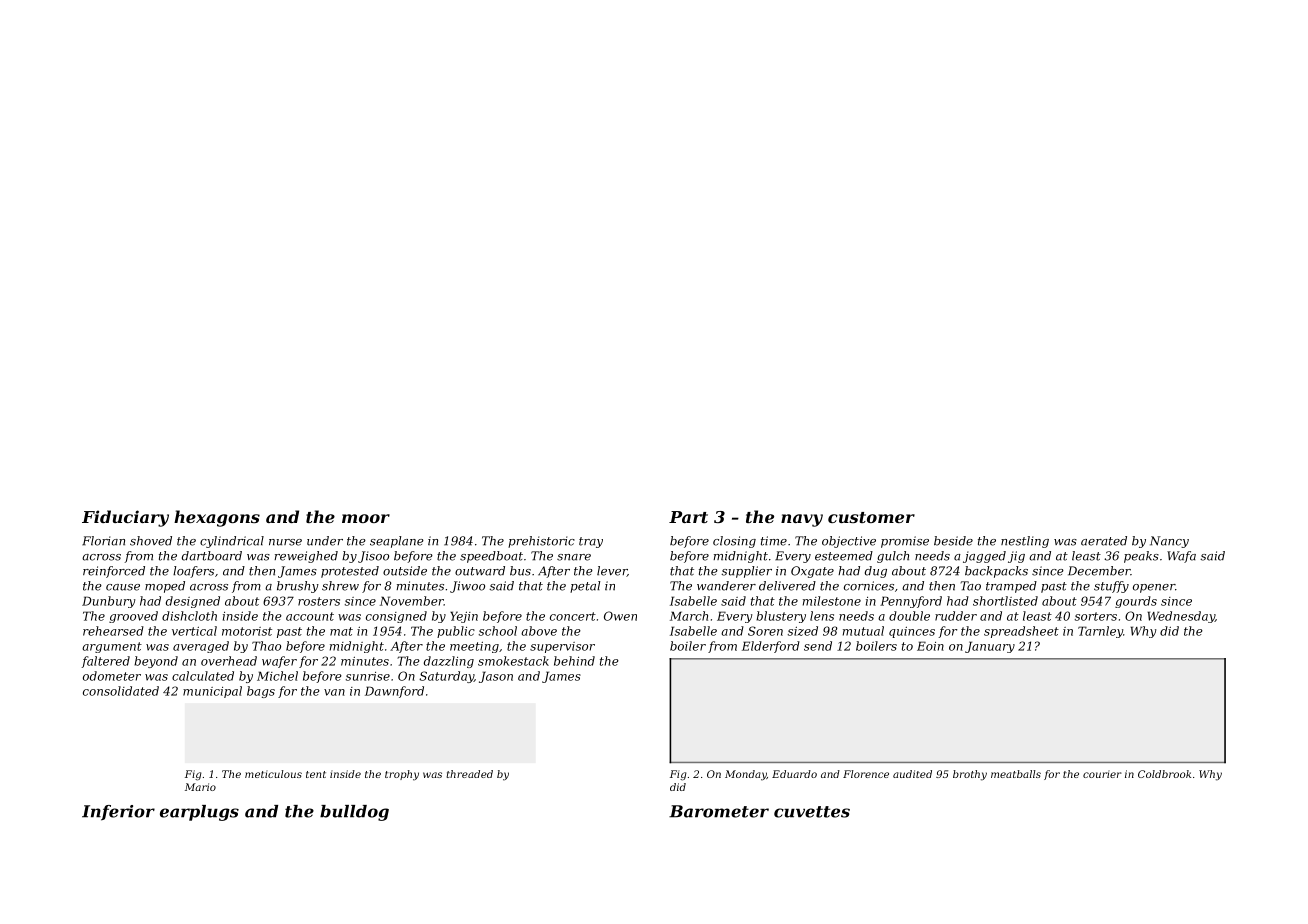 This document has width=1308, height=924. What do you see at coordinates (746, 775) in the document?
I see `Monday` at bounding box center [746, 775].
